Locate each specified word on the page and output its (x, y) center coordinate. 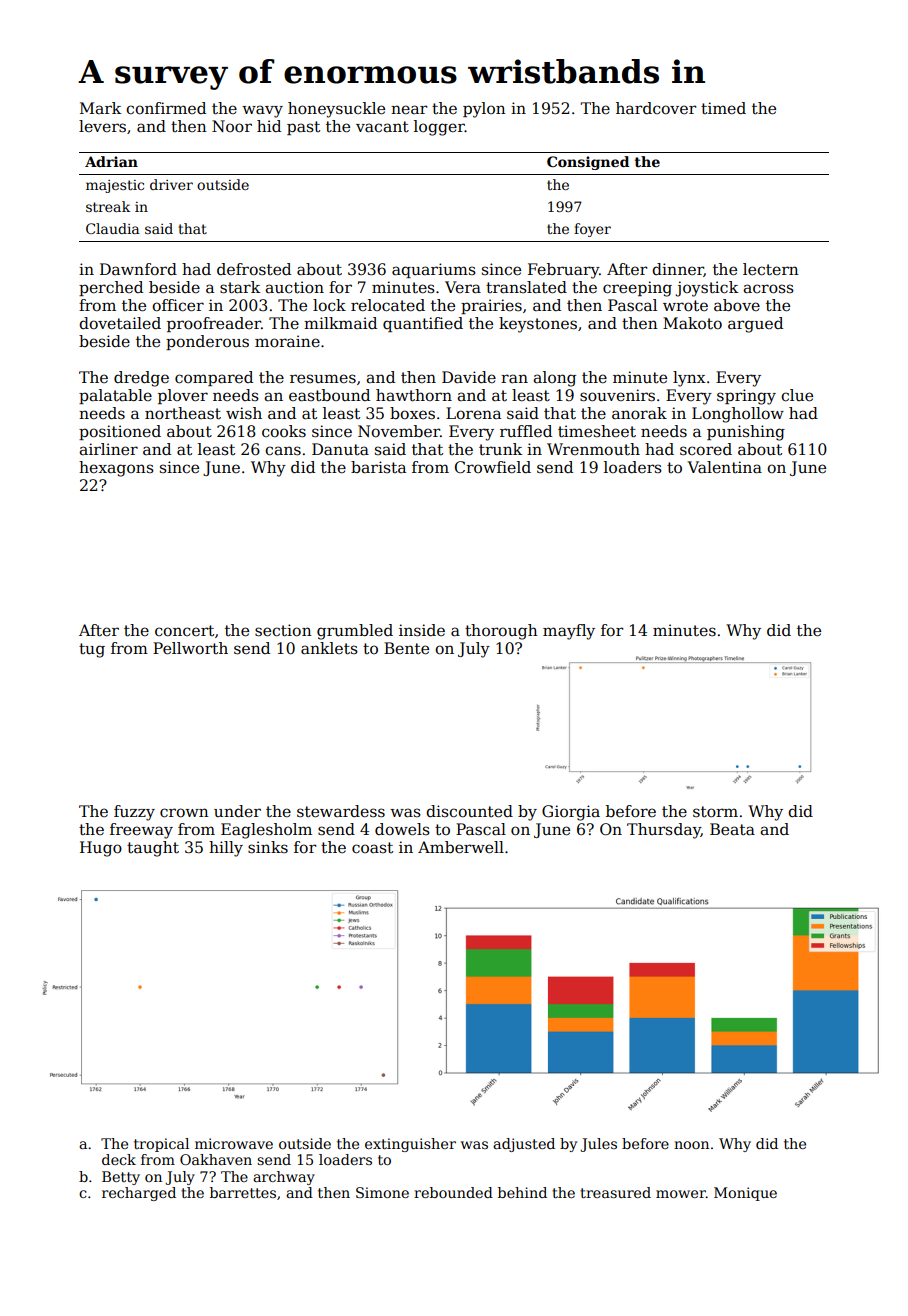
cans (283, 451)
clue (797, 395)
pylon (484, 110)
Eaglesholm (266, 831)
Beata (732, 829)
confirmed (166, 108)
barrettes (243, 1192)
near (409, 109)
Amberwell (461, 847)
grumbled (355, 632)
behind (522, 1192)
